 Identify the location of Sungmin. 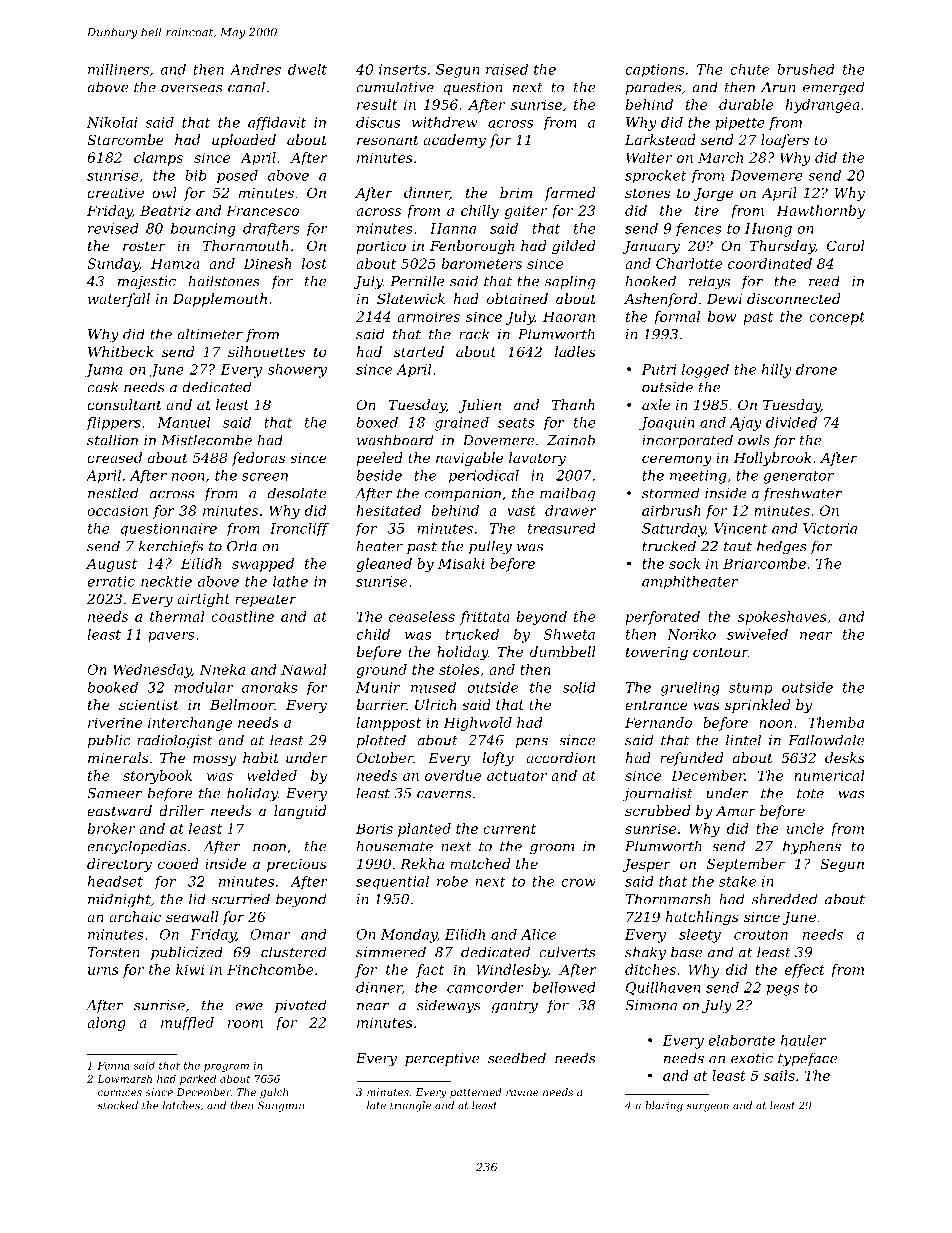
(281, 1106).
